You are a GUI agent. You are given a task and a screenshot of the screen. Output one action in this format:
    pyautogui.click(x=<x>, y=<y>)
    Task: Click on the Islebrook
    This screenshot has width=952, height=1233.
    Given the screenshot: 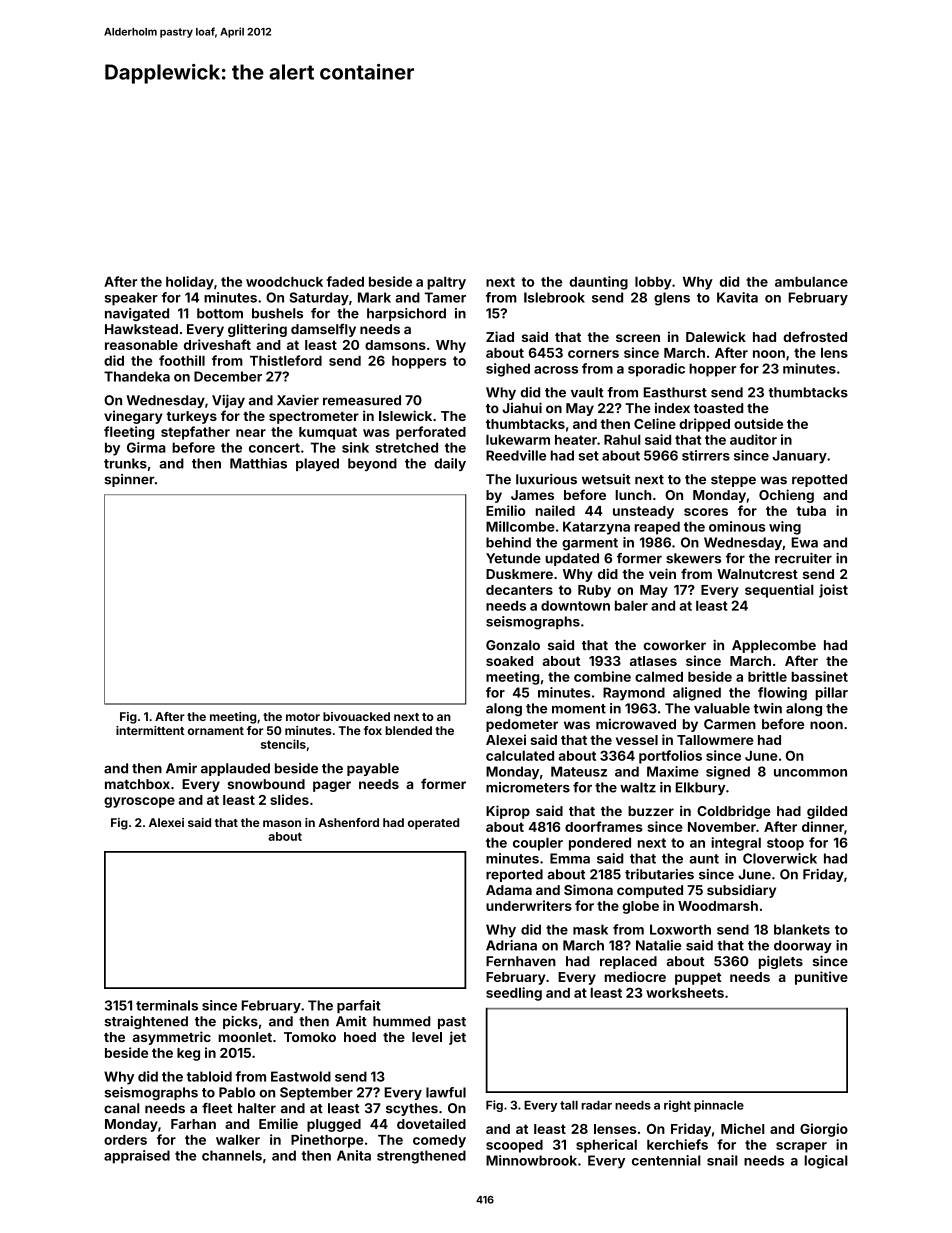 What is the action you would take?
    pyautogui.click(x=554, y=297)
